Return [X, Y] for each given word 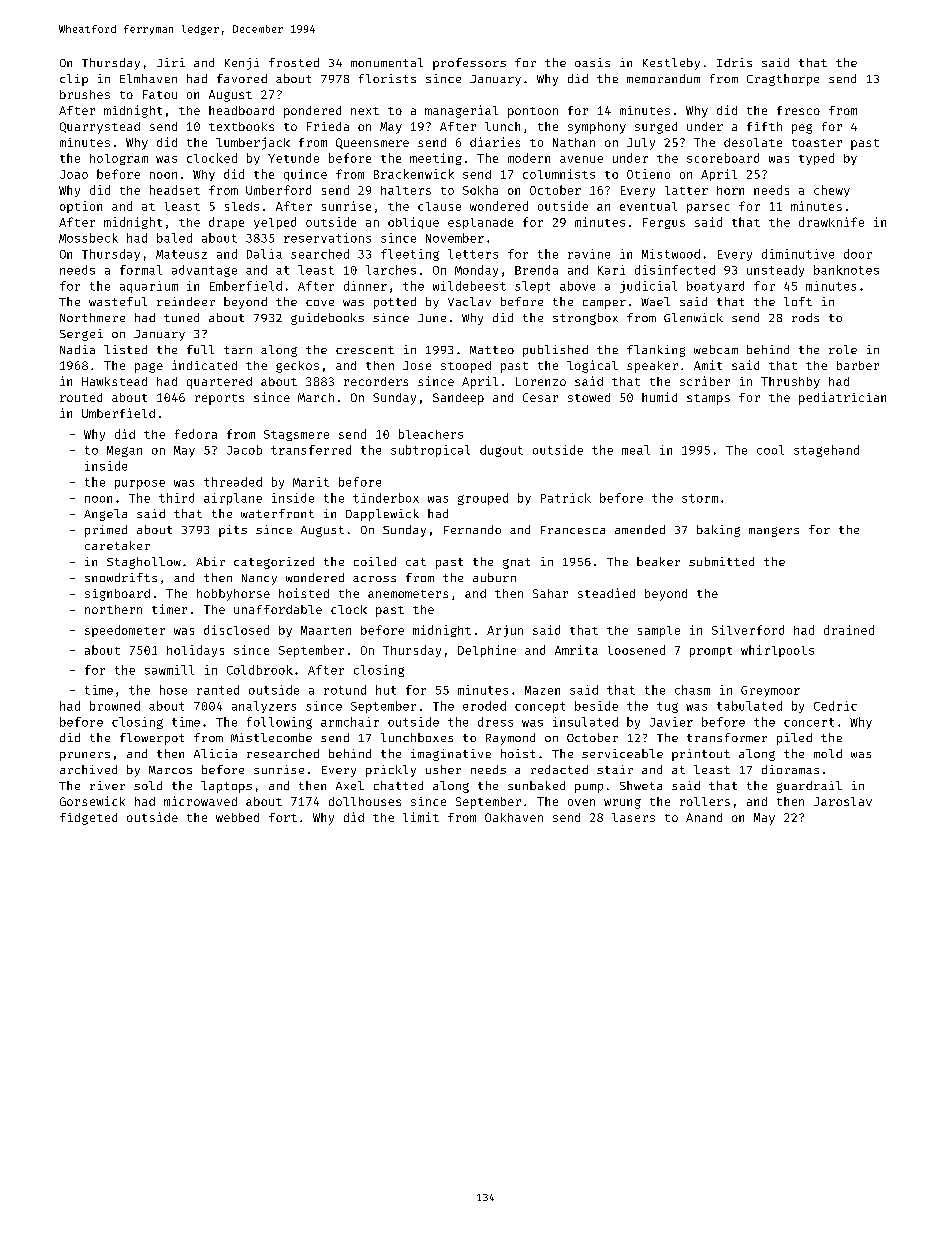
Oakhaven [514, 817]
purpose [140, 484]
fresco [798, 110]
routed [81, 397]
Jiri [171, 62]
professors [469, 64]
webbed [237, 817]
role [843, 349]
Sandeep [458, 399]
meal [636, 450]
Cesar [540, 397]
